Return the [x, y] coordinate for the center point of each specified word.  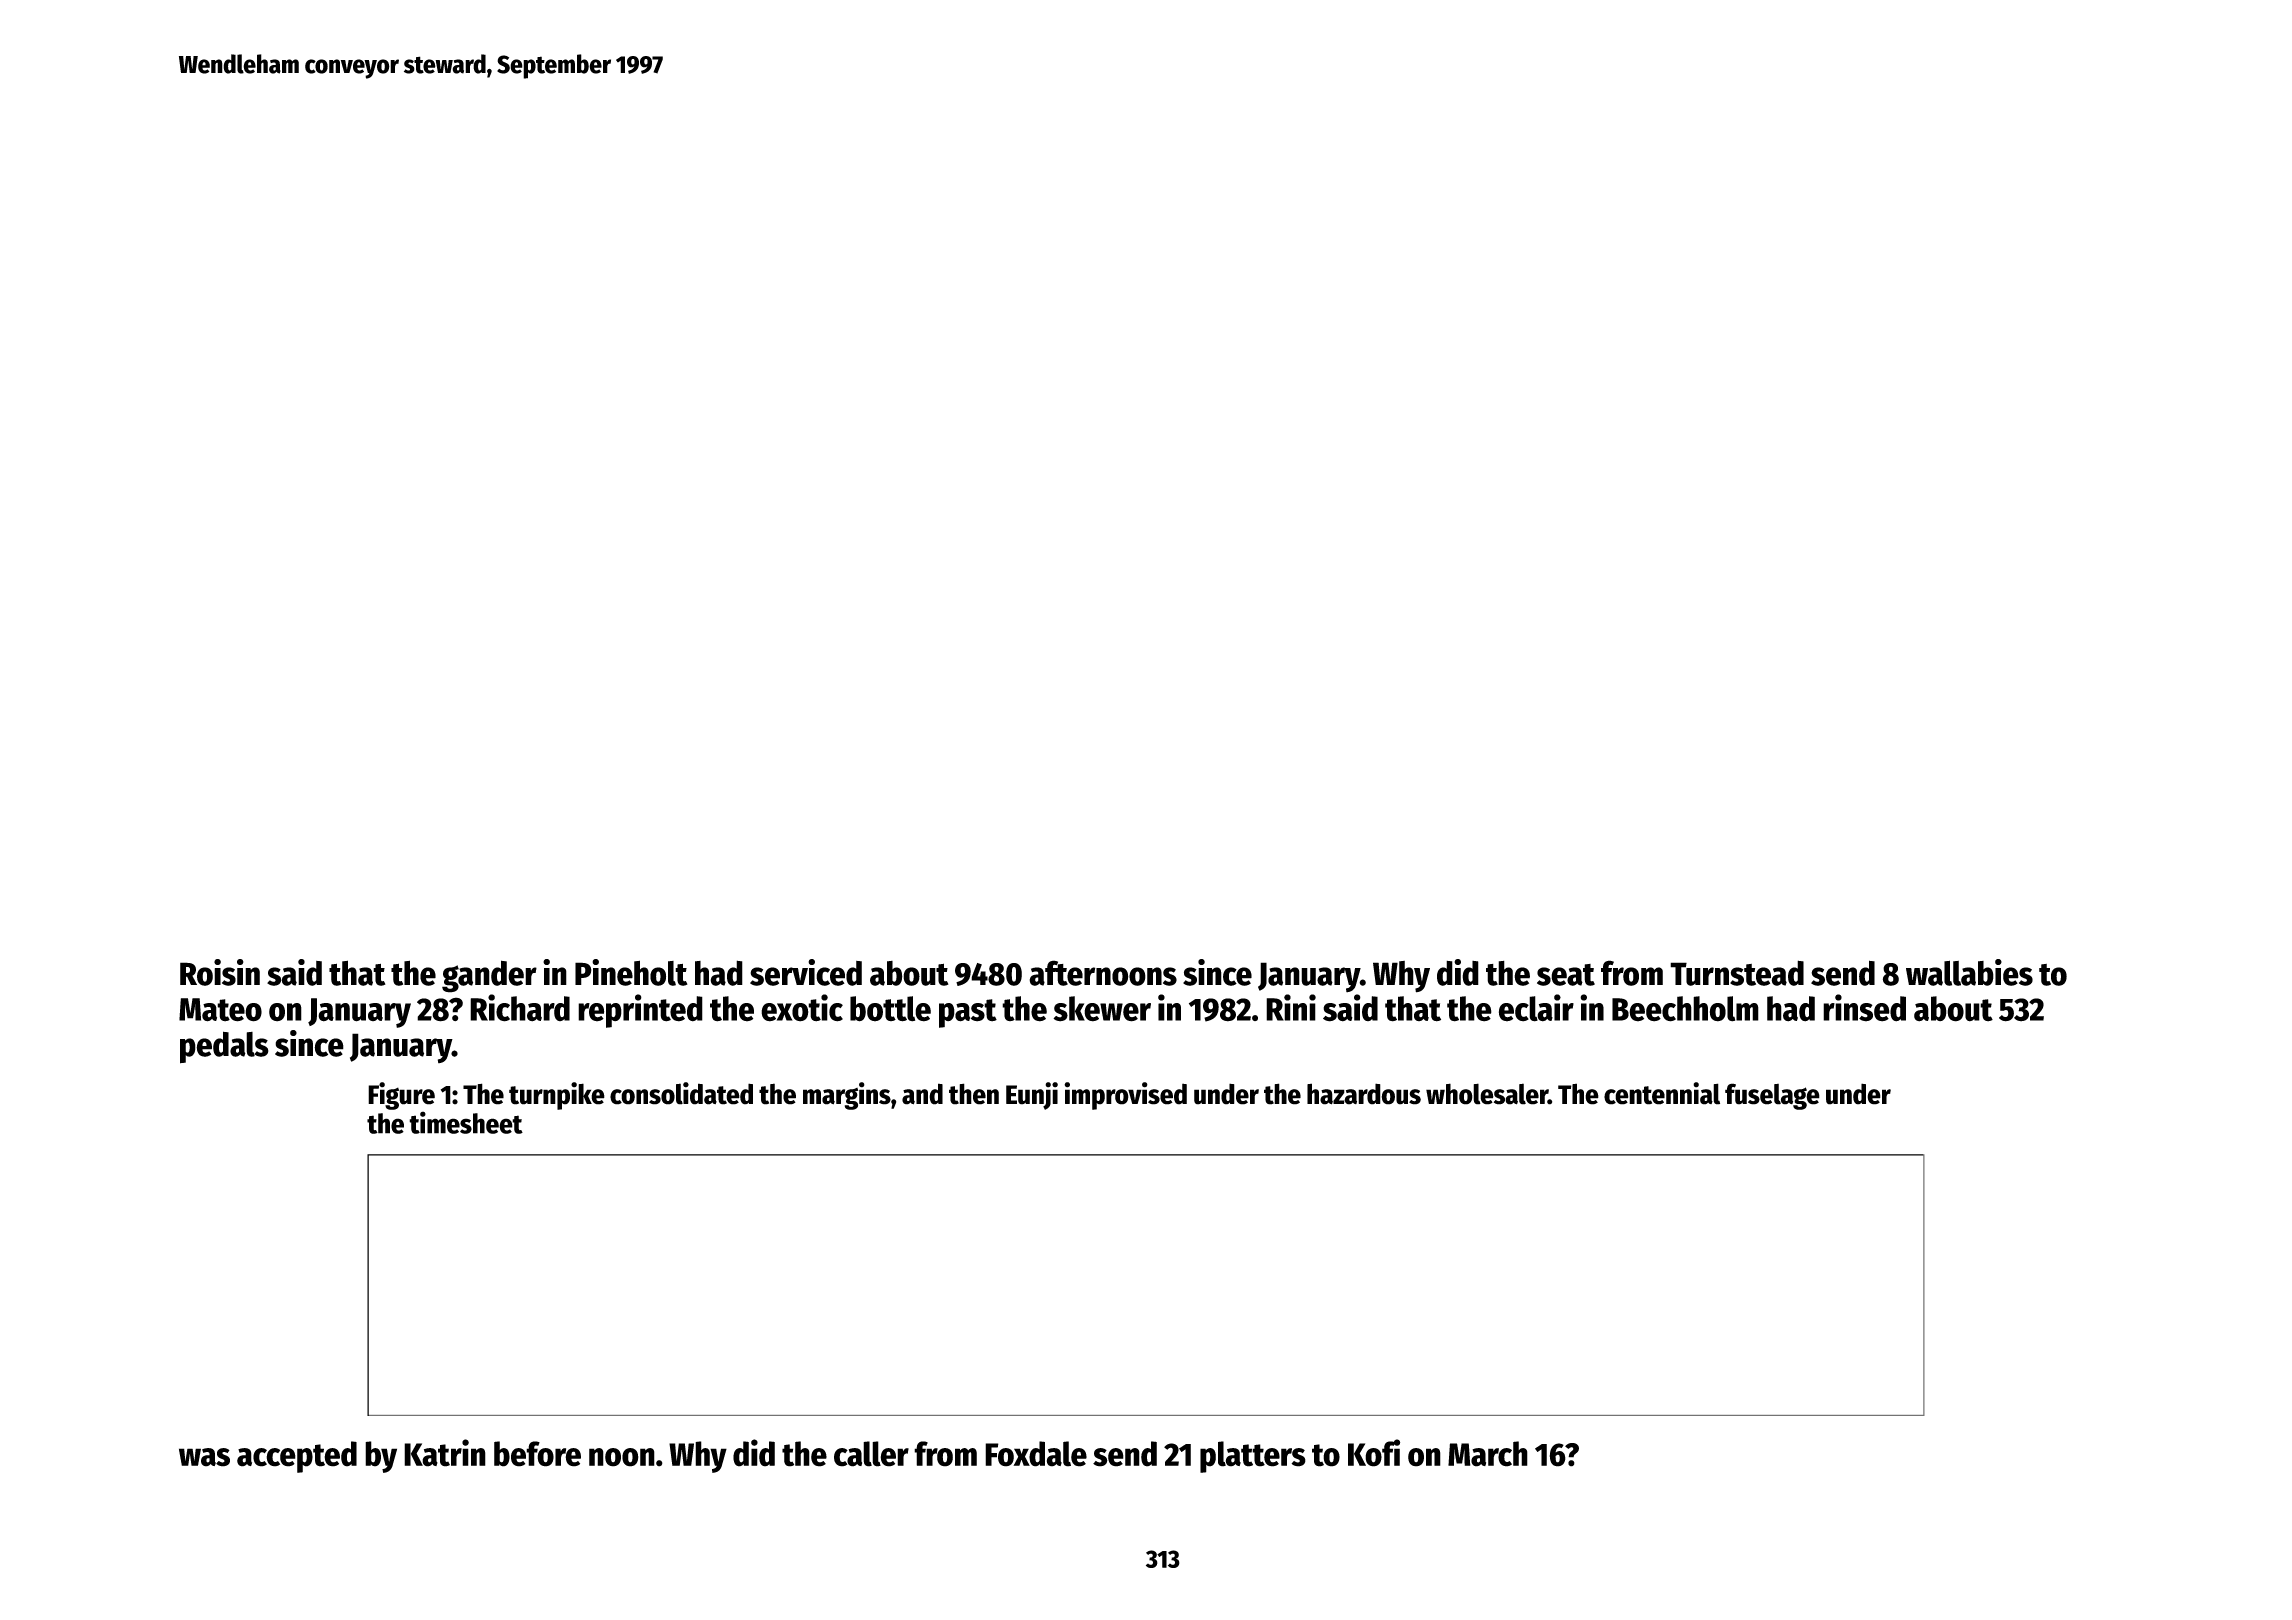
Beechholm [1685, 1009]
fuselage [1772, 1096]
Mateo [220, 1010]
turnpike [557, 1096]
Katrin [445, 1453]
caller [871, 1454]
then [974, 1094]
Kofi [1374, 1453]
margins [847, 1096]
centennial [1662, 1093]
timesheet [466, 1122]
